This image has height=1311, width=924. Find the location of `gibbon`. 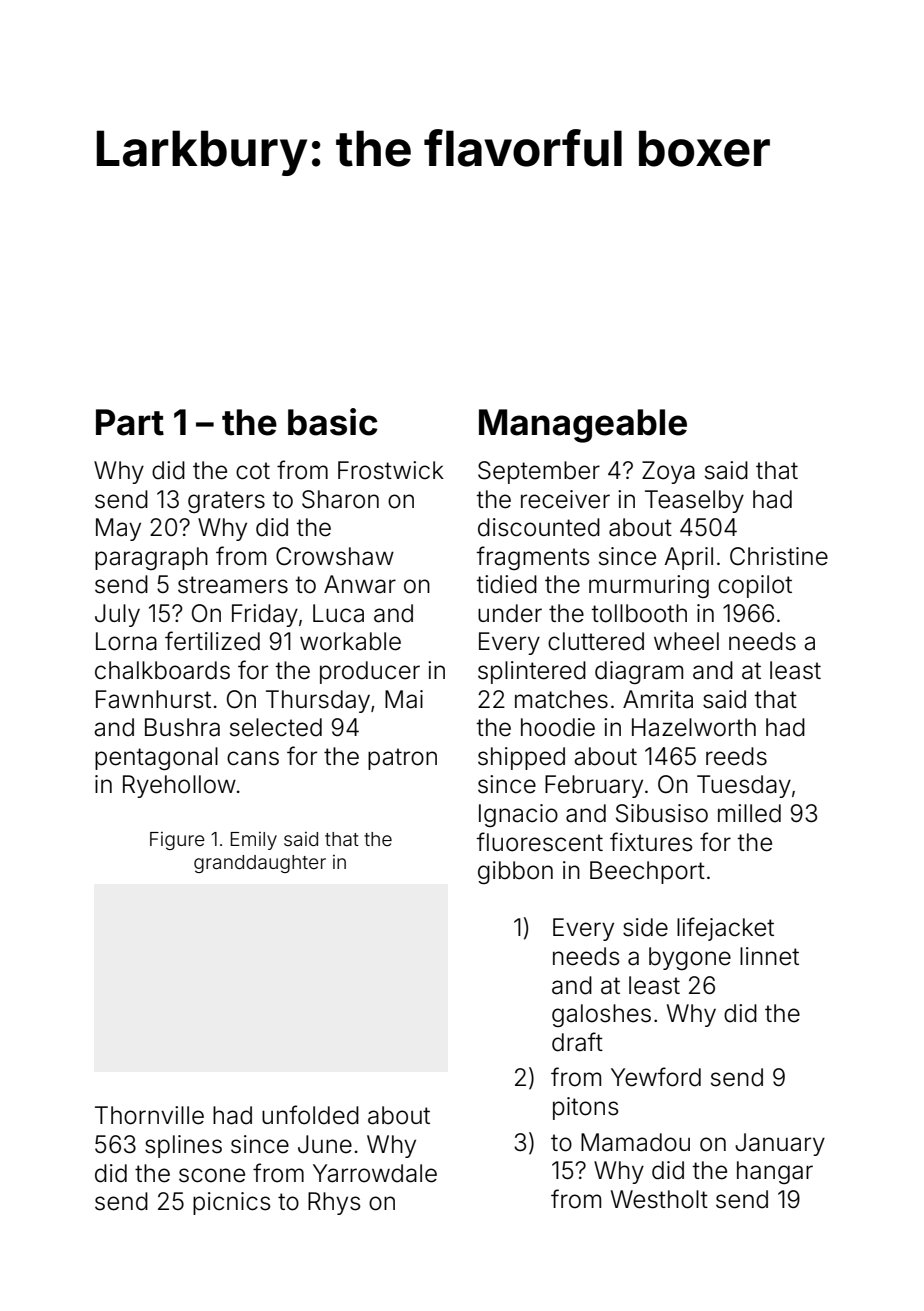

gibbon is located at coordinates (515, 872).
